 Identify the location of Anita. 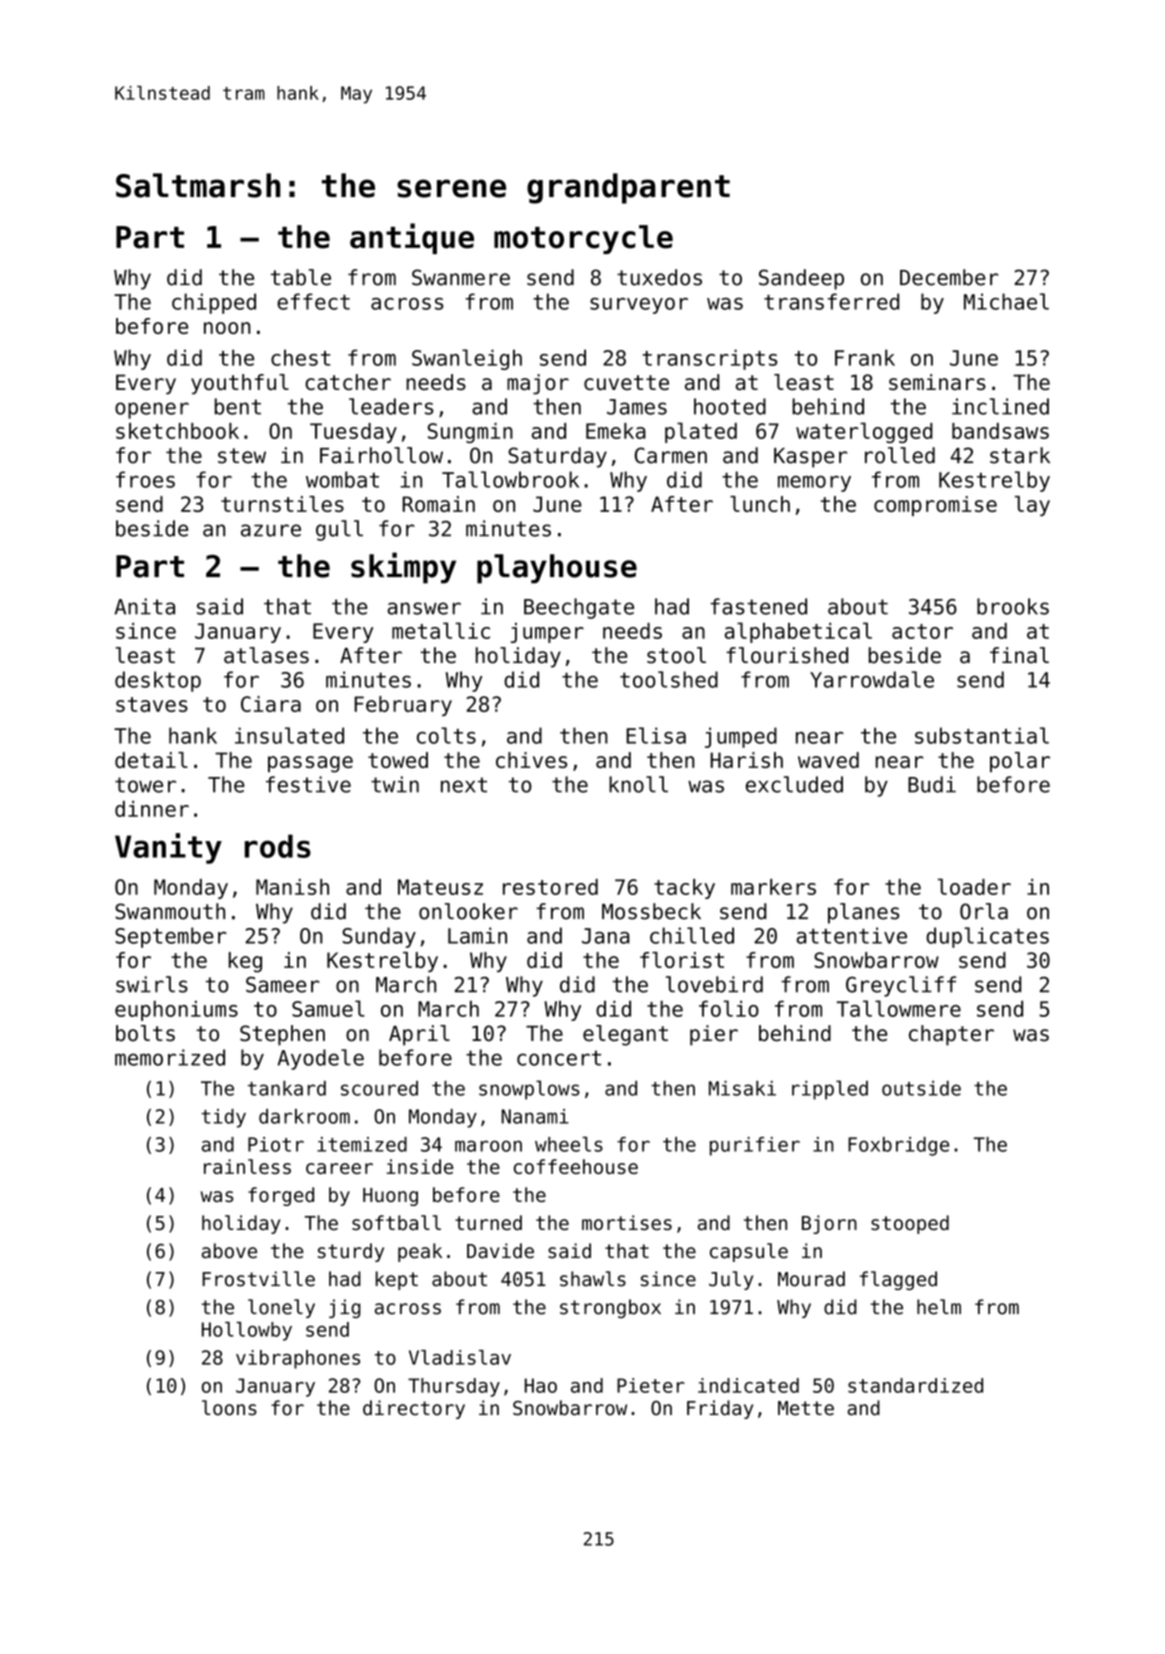
(144, 606).
